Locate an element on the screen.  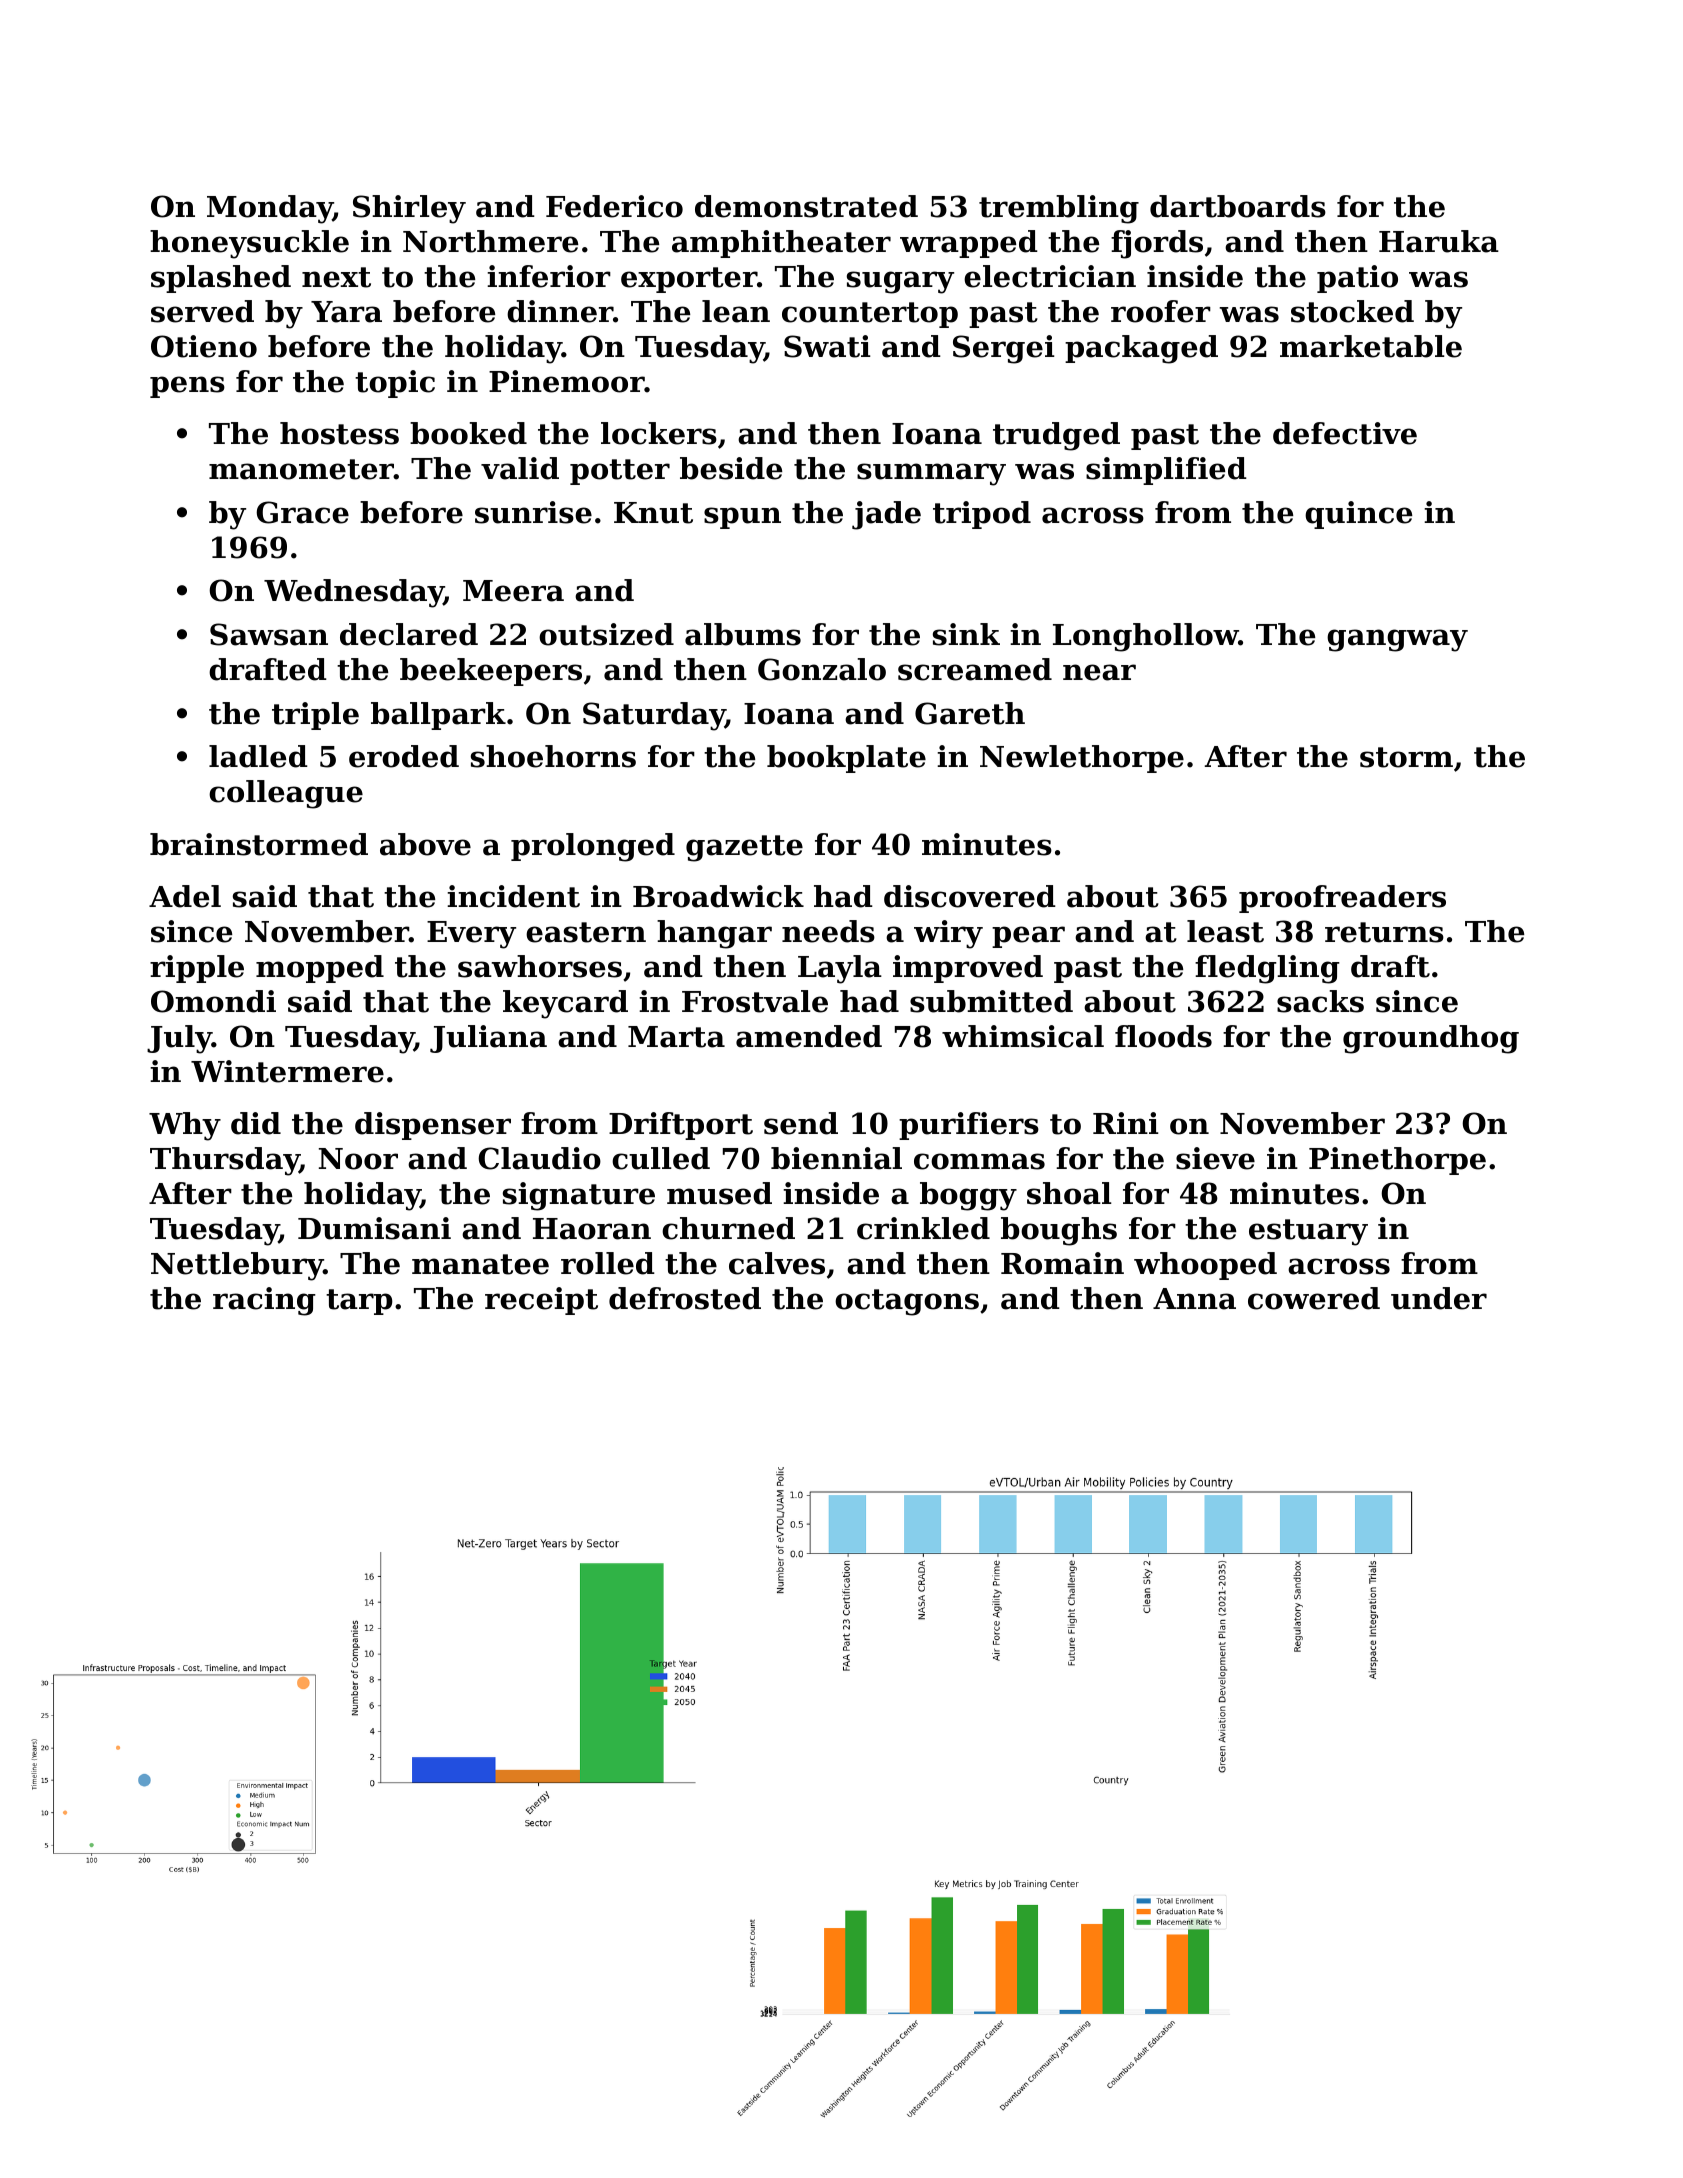
beekeepers is located at coordinates (491, 672).
